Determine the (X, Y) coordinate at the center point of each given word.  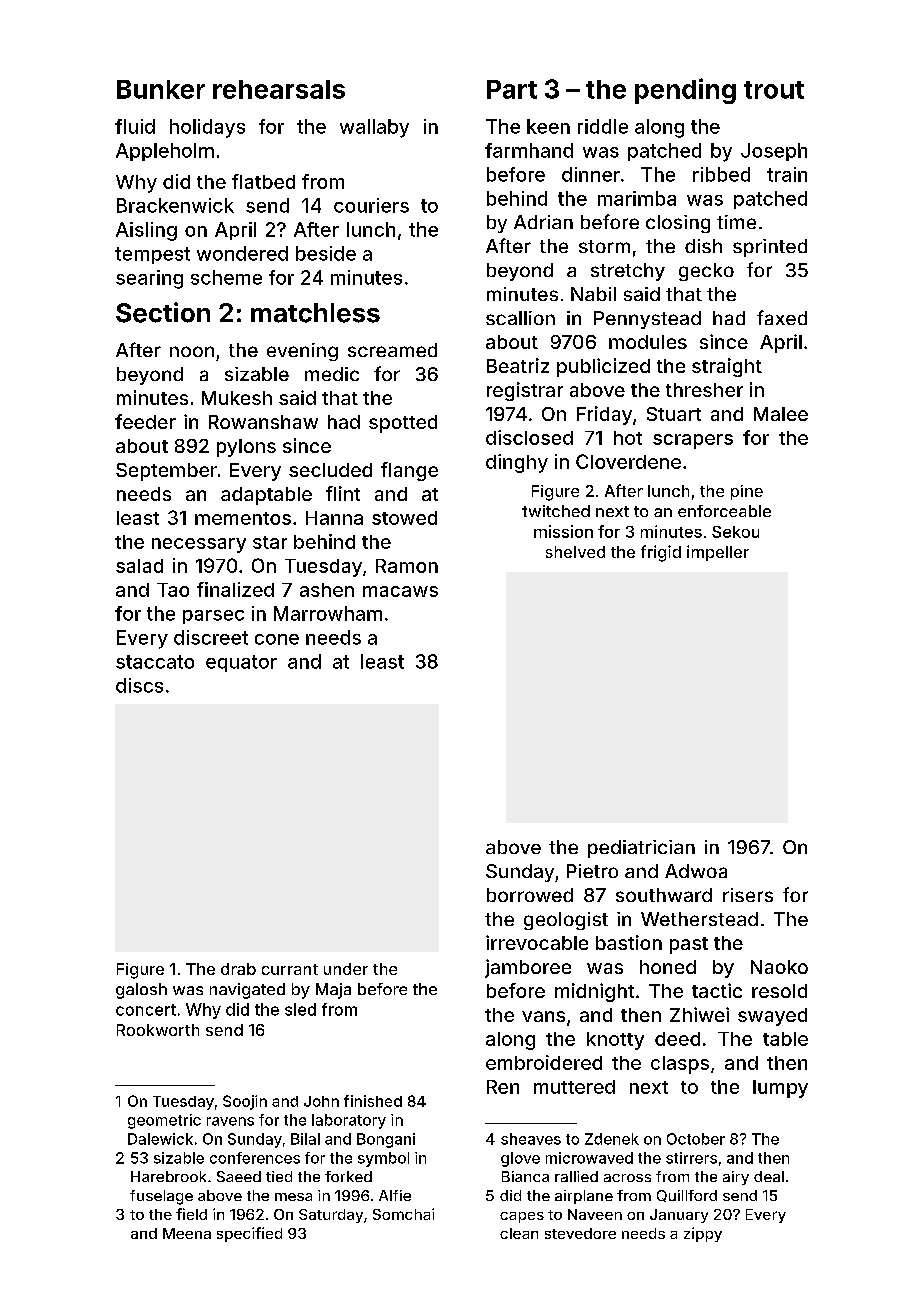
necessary (199, 545)
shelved (575, 552)
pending (685, 91)
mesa (293, 1197)
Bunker (161, 89)
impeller (718, 553)
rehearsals (279, 89)
